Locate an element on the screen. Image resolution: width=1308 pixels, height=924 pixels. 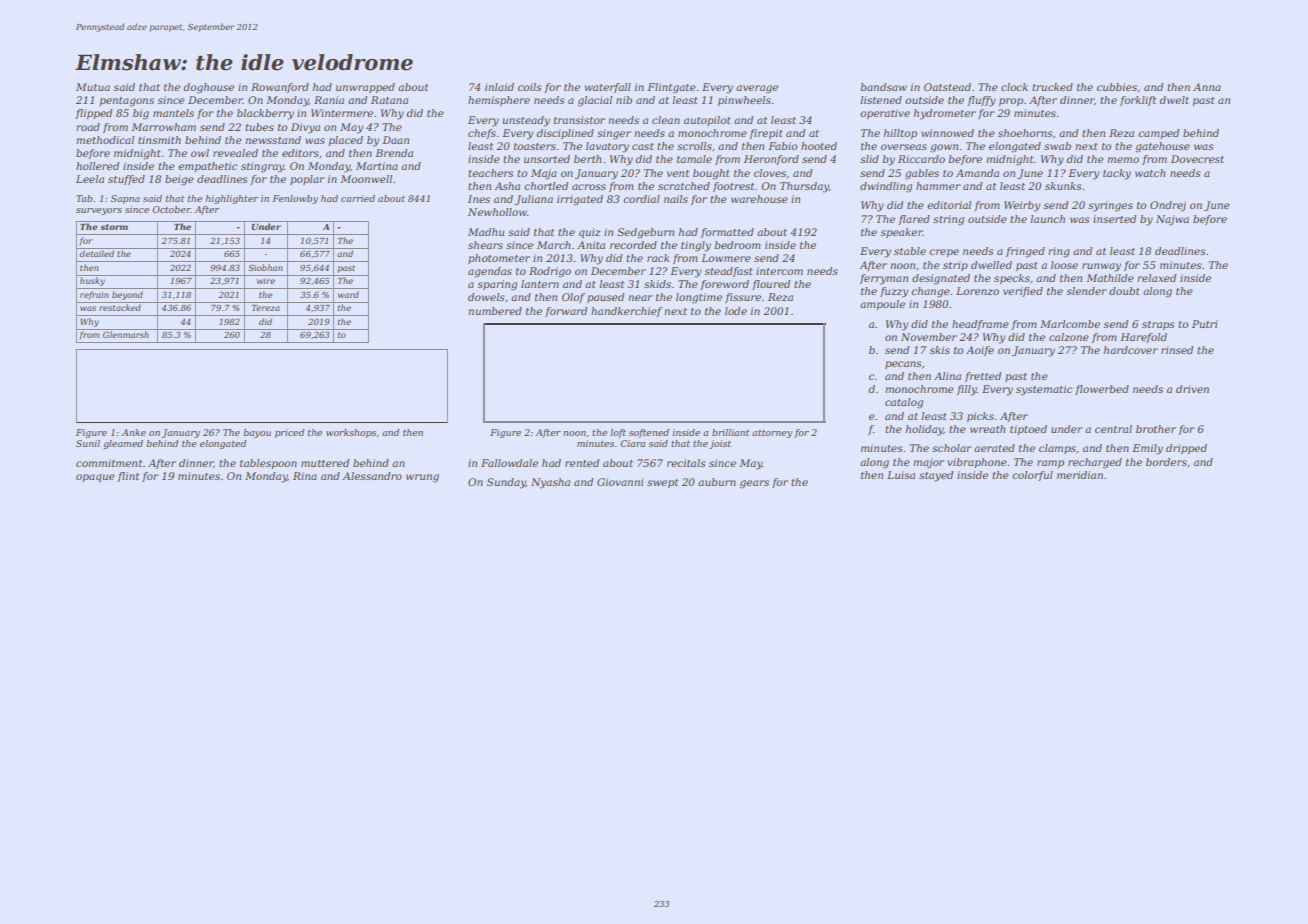
cubbies is located at coordinates (1117, 87).
